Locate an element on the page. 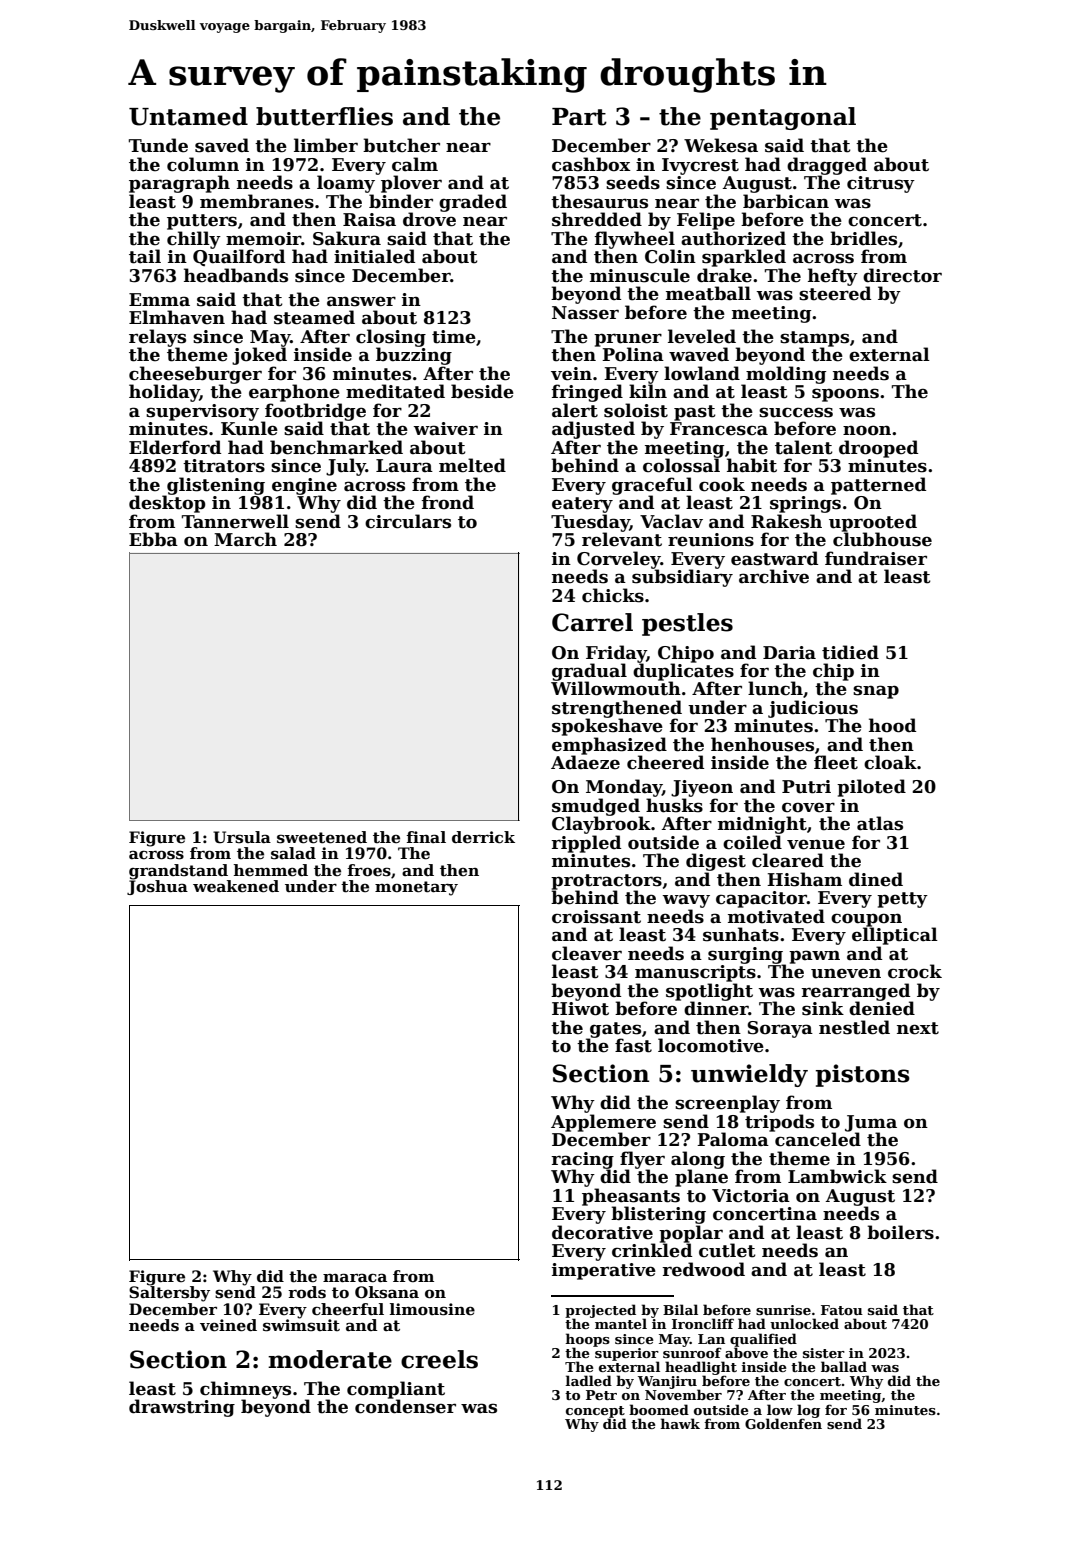 This page has height=1551, width=1071. Sakura is located at coordinates (347, 238).
